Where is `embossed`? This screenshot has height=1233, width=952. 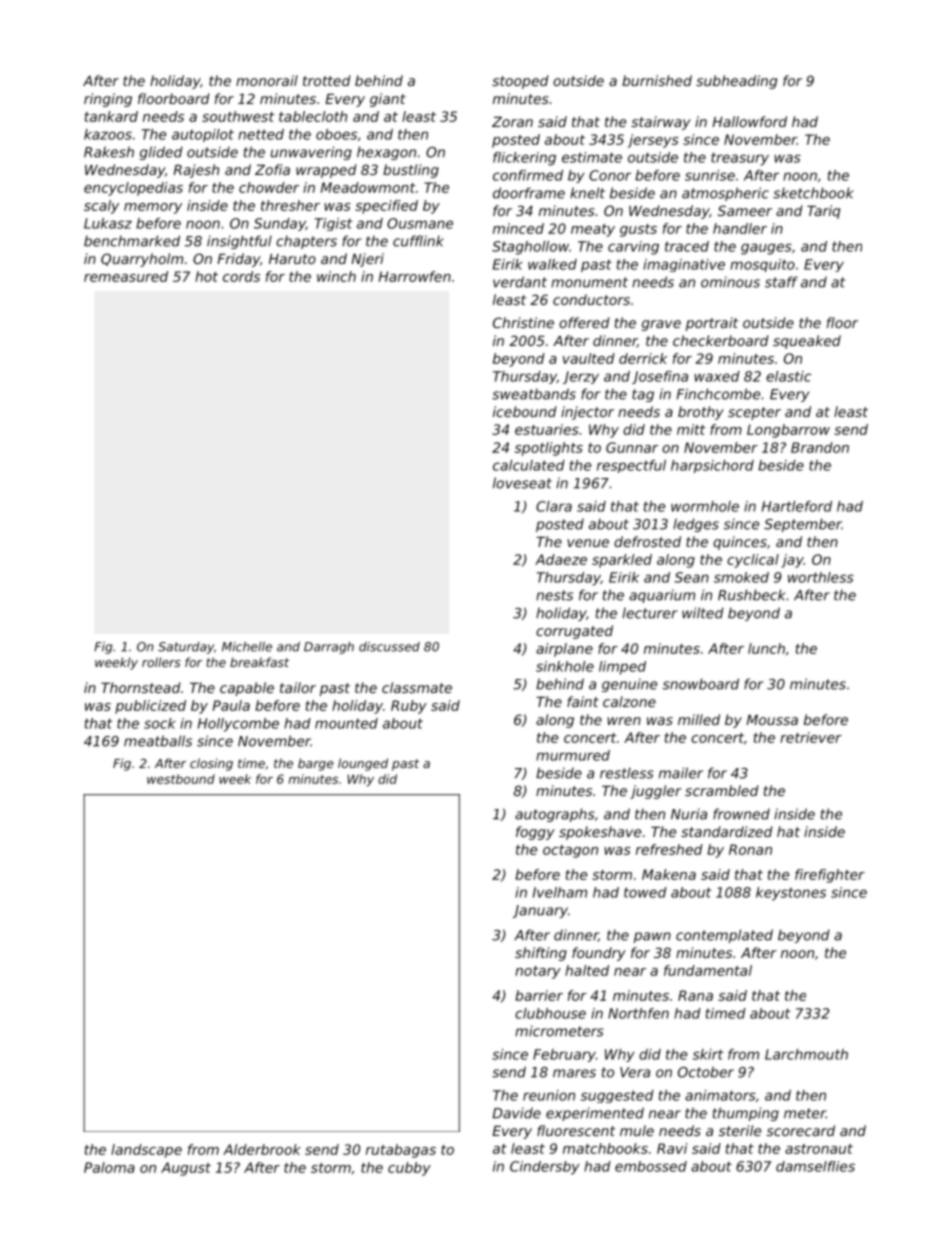
embossed is located at coordinates (651, 1166).
